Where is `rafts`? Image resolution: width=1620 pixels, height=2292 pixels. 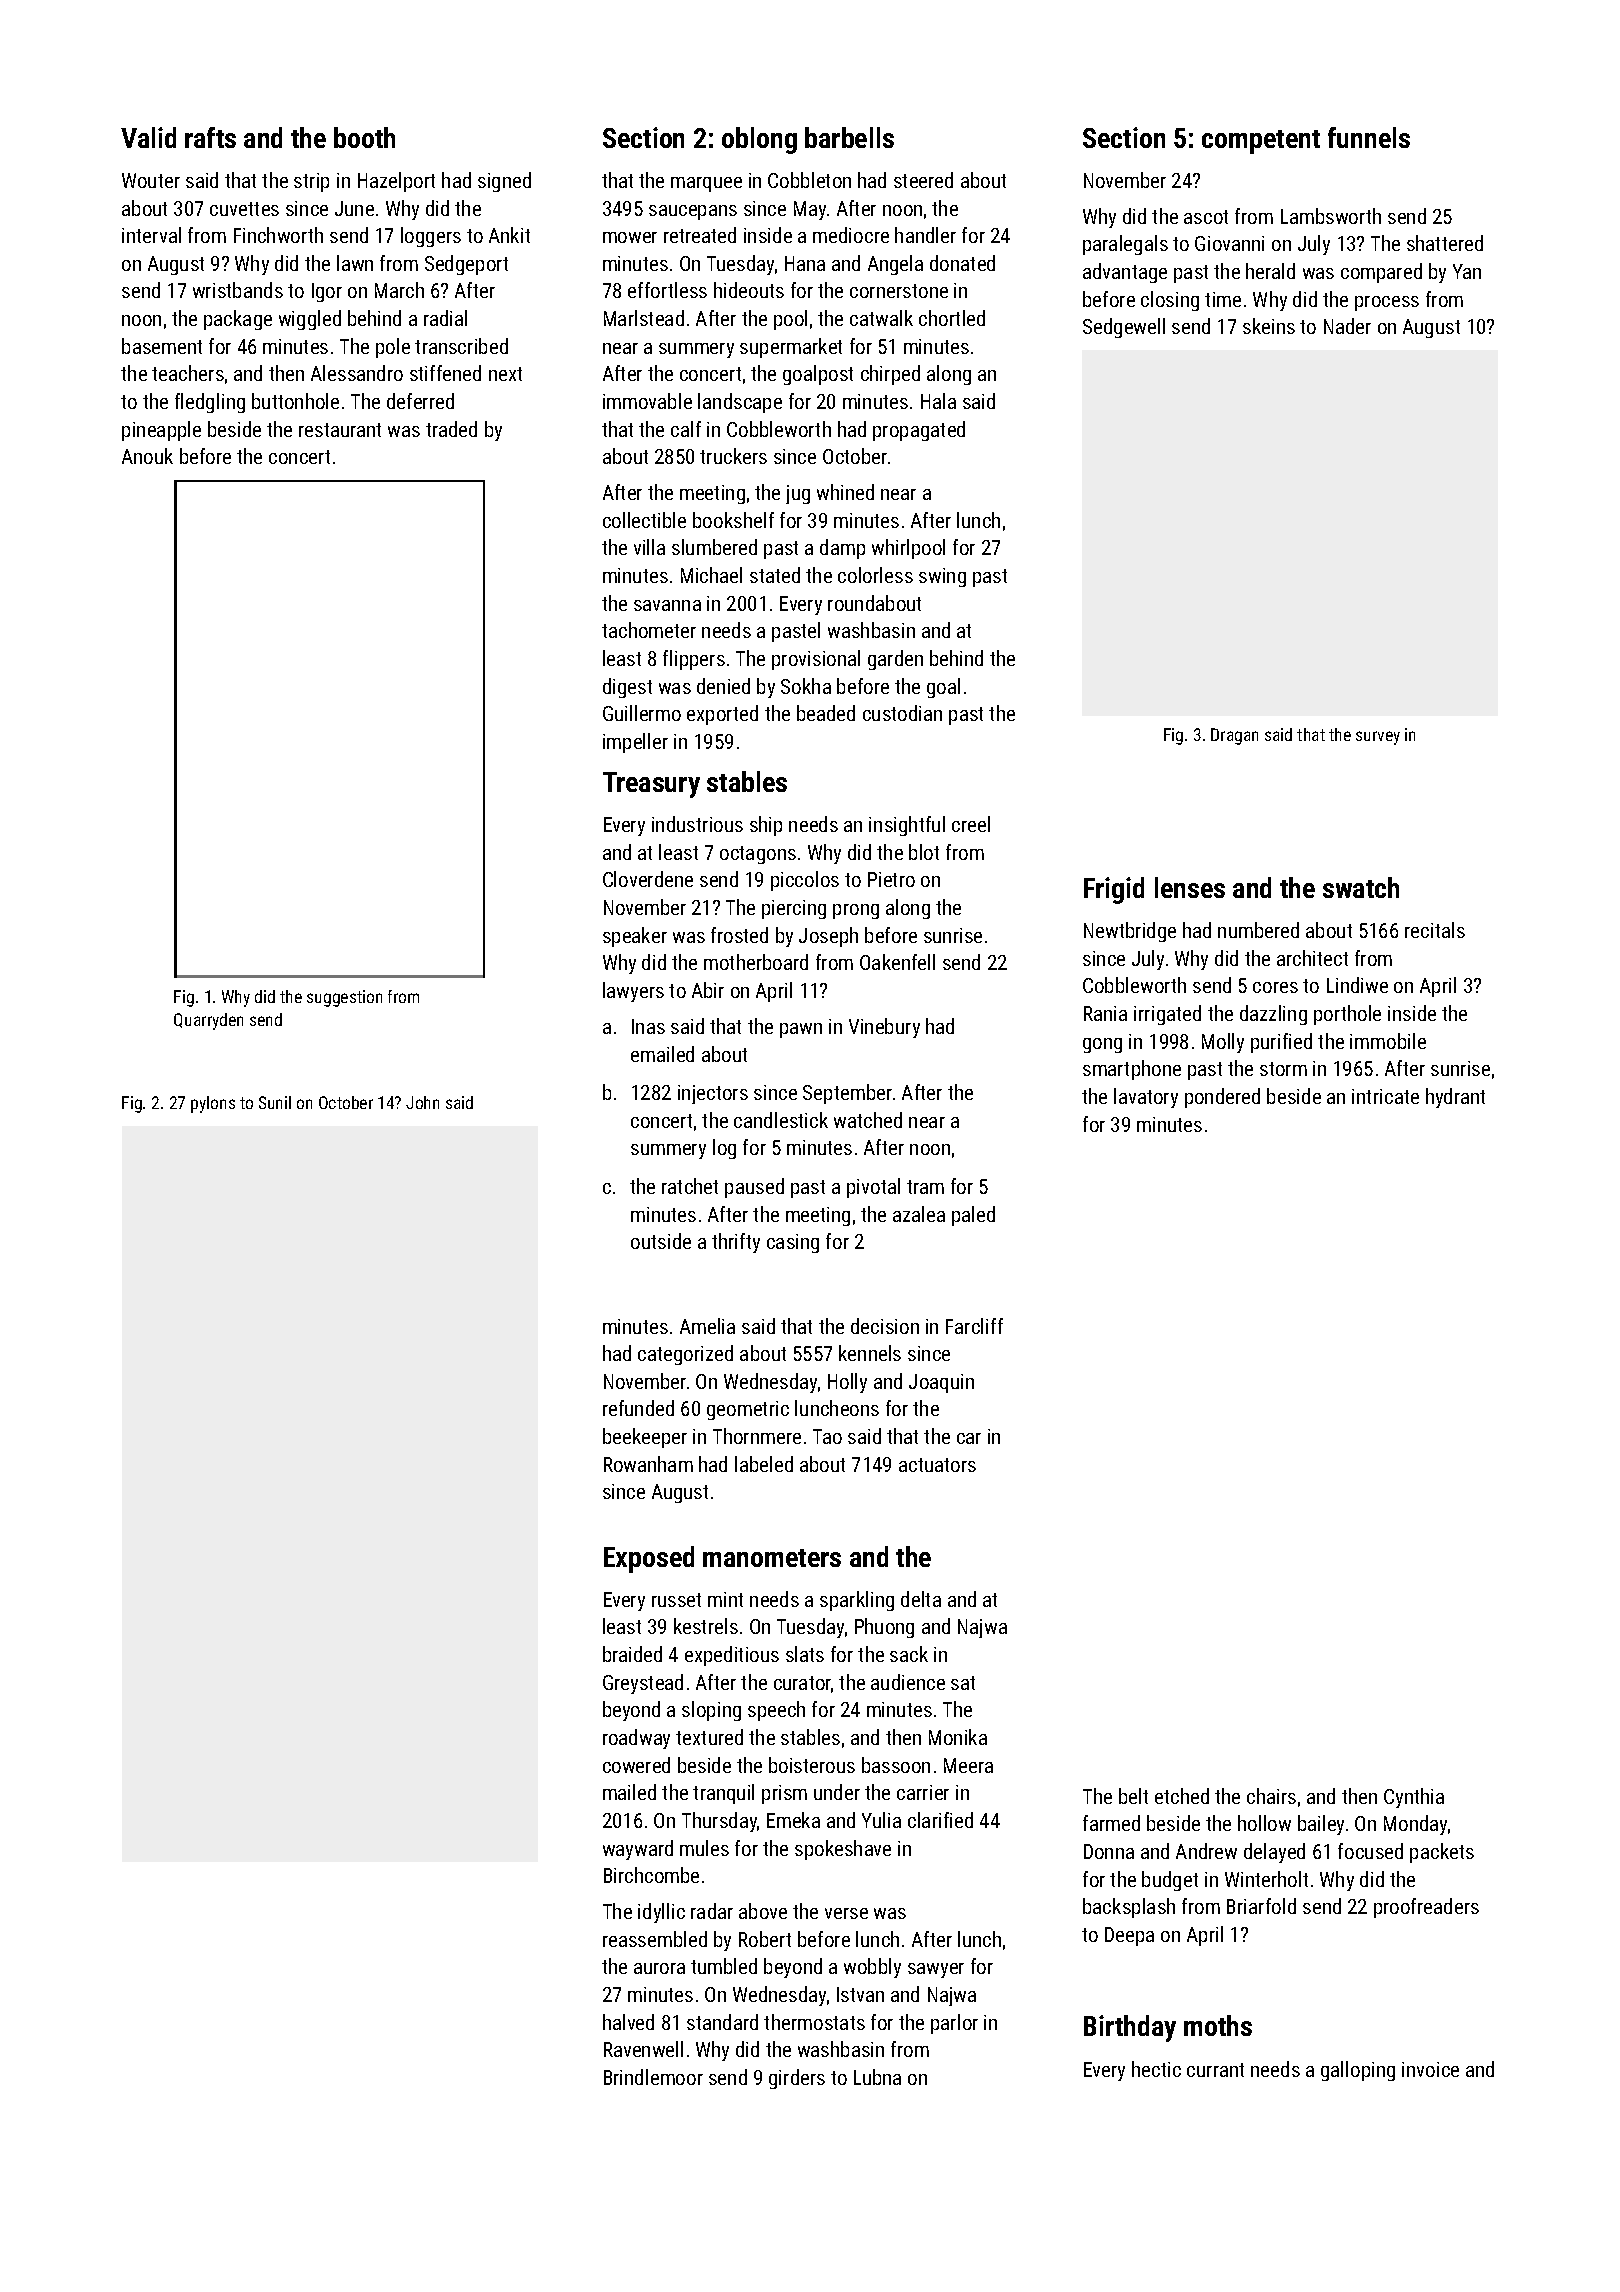
rafts is located at coordinates (210, 137).
